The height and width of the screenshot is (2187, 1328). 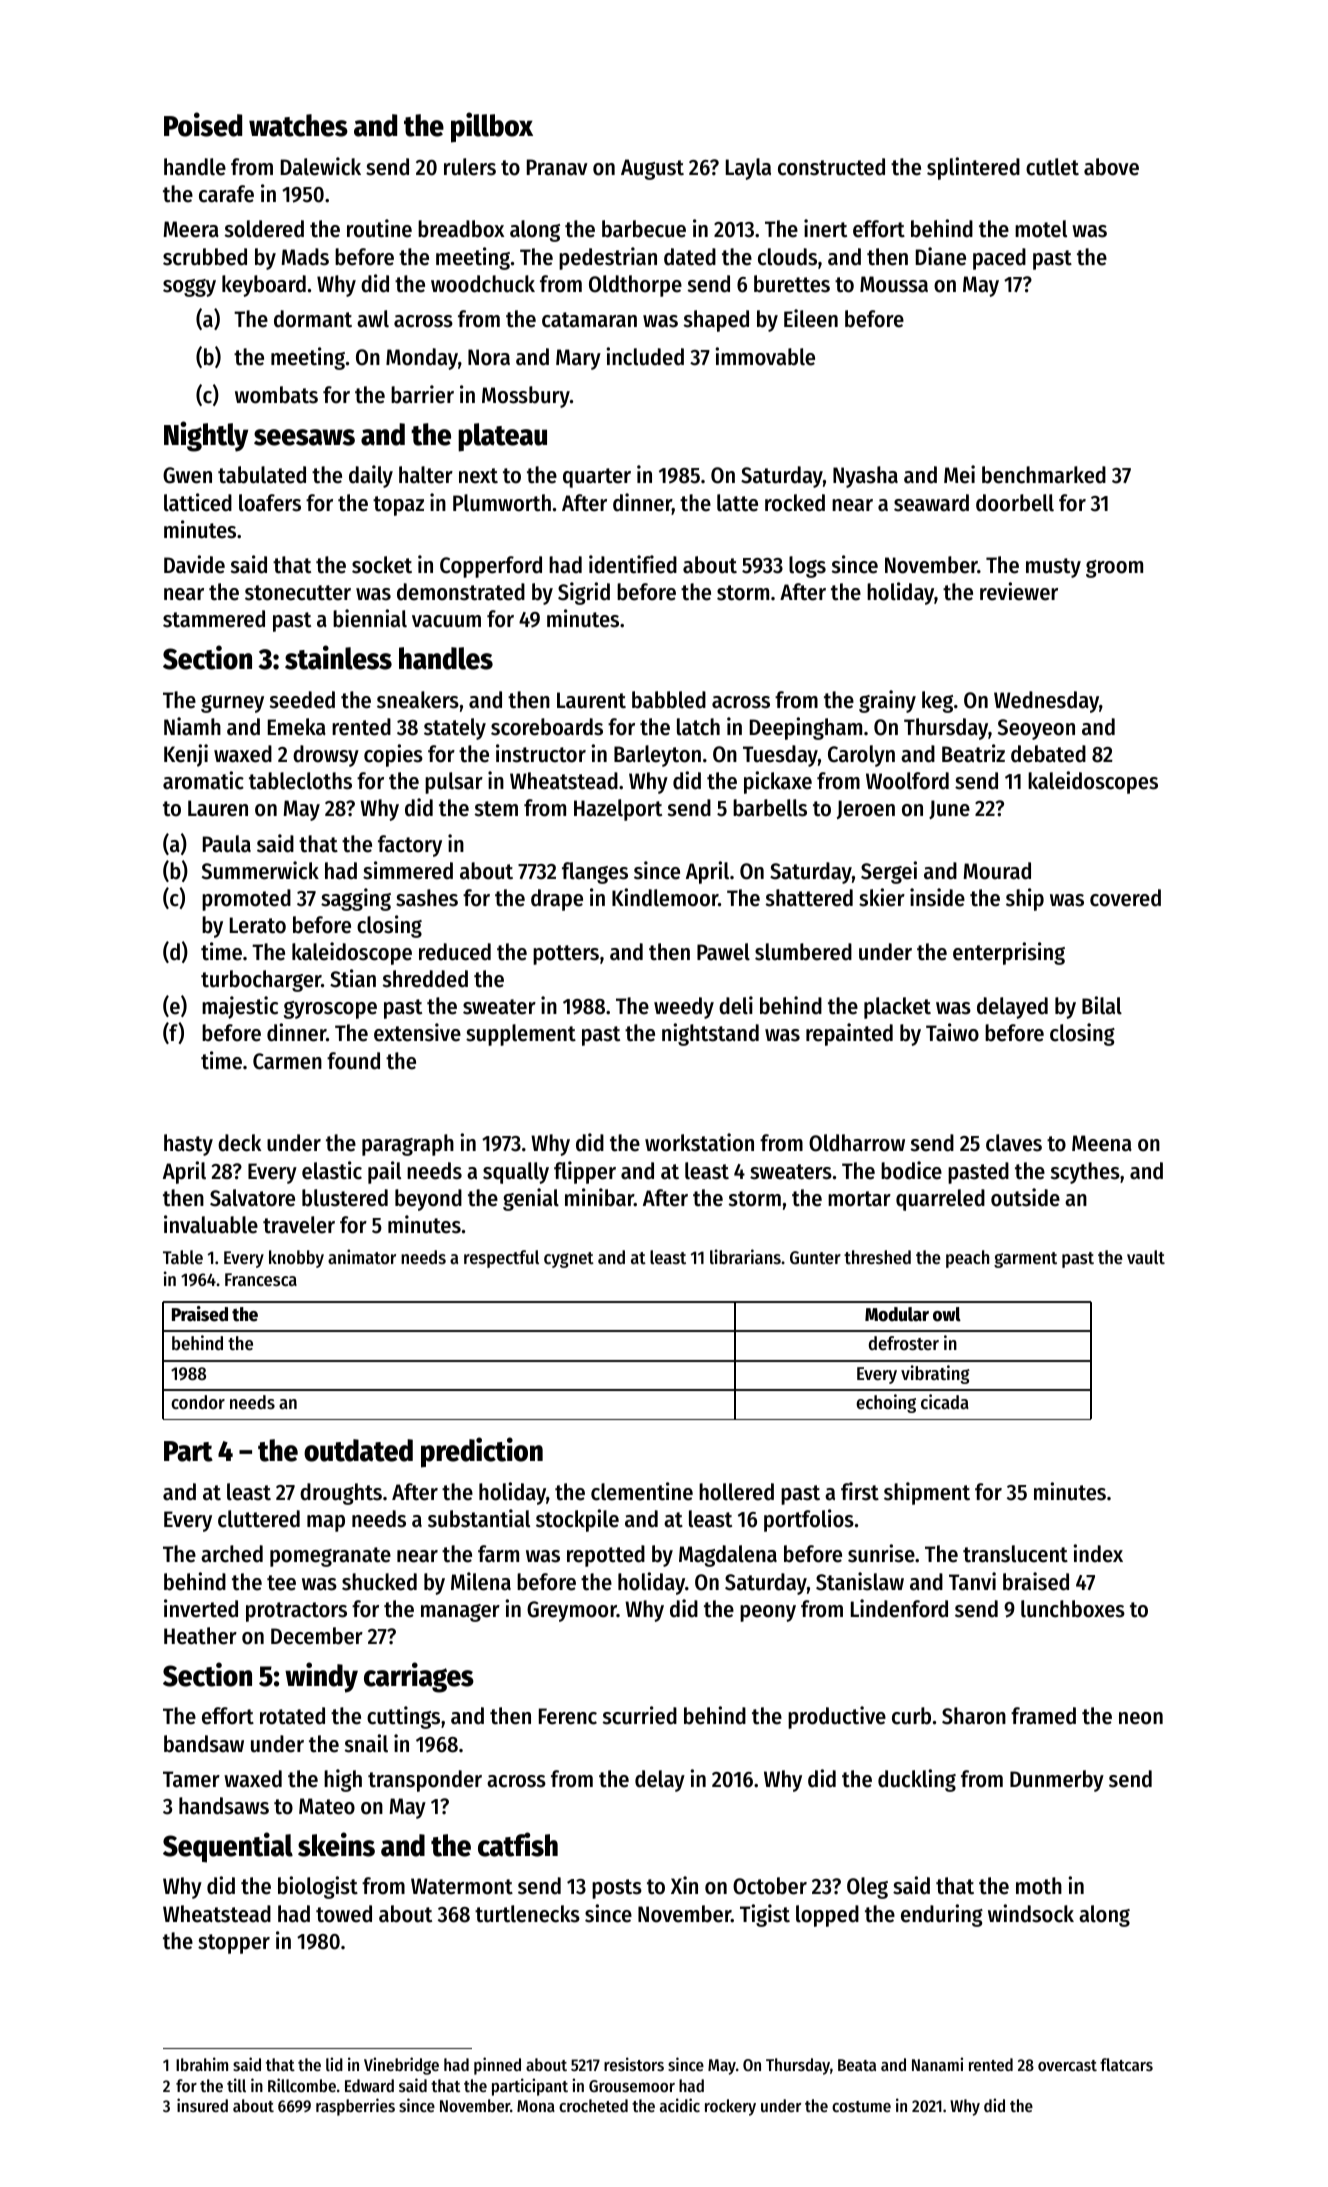 What do you see at coordinates (479, 1518) in the screenshot?
I see `substantial` at bounding box center [479, 1518].
